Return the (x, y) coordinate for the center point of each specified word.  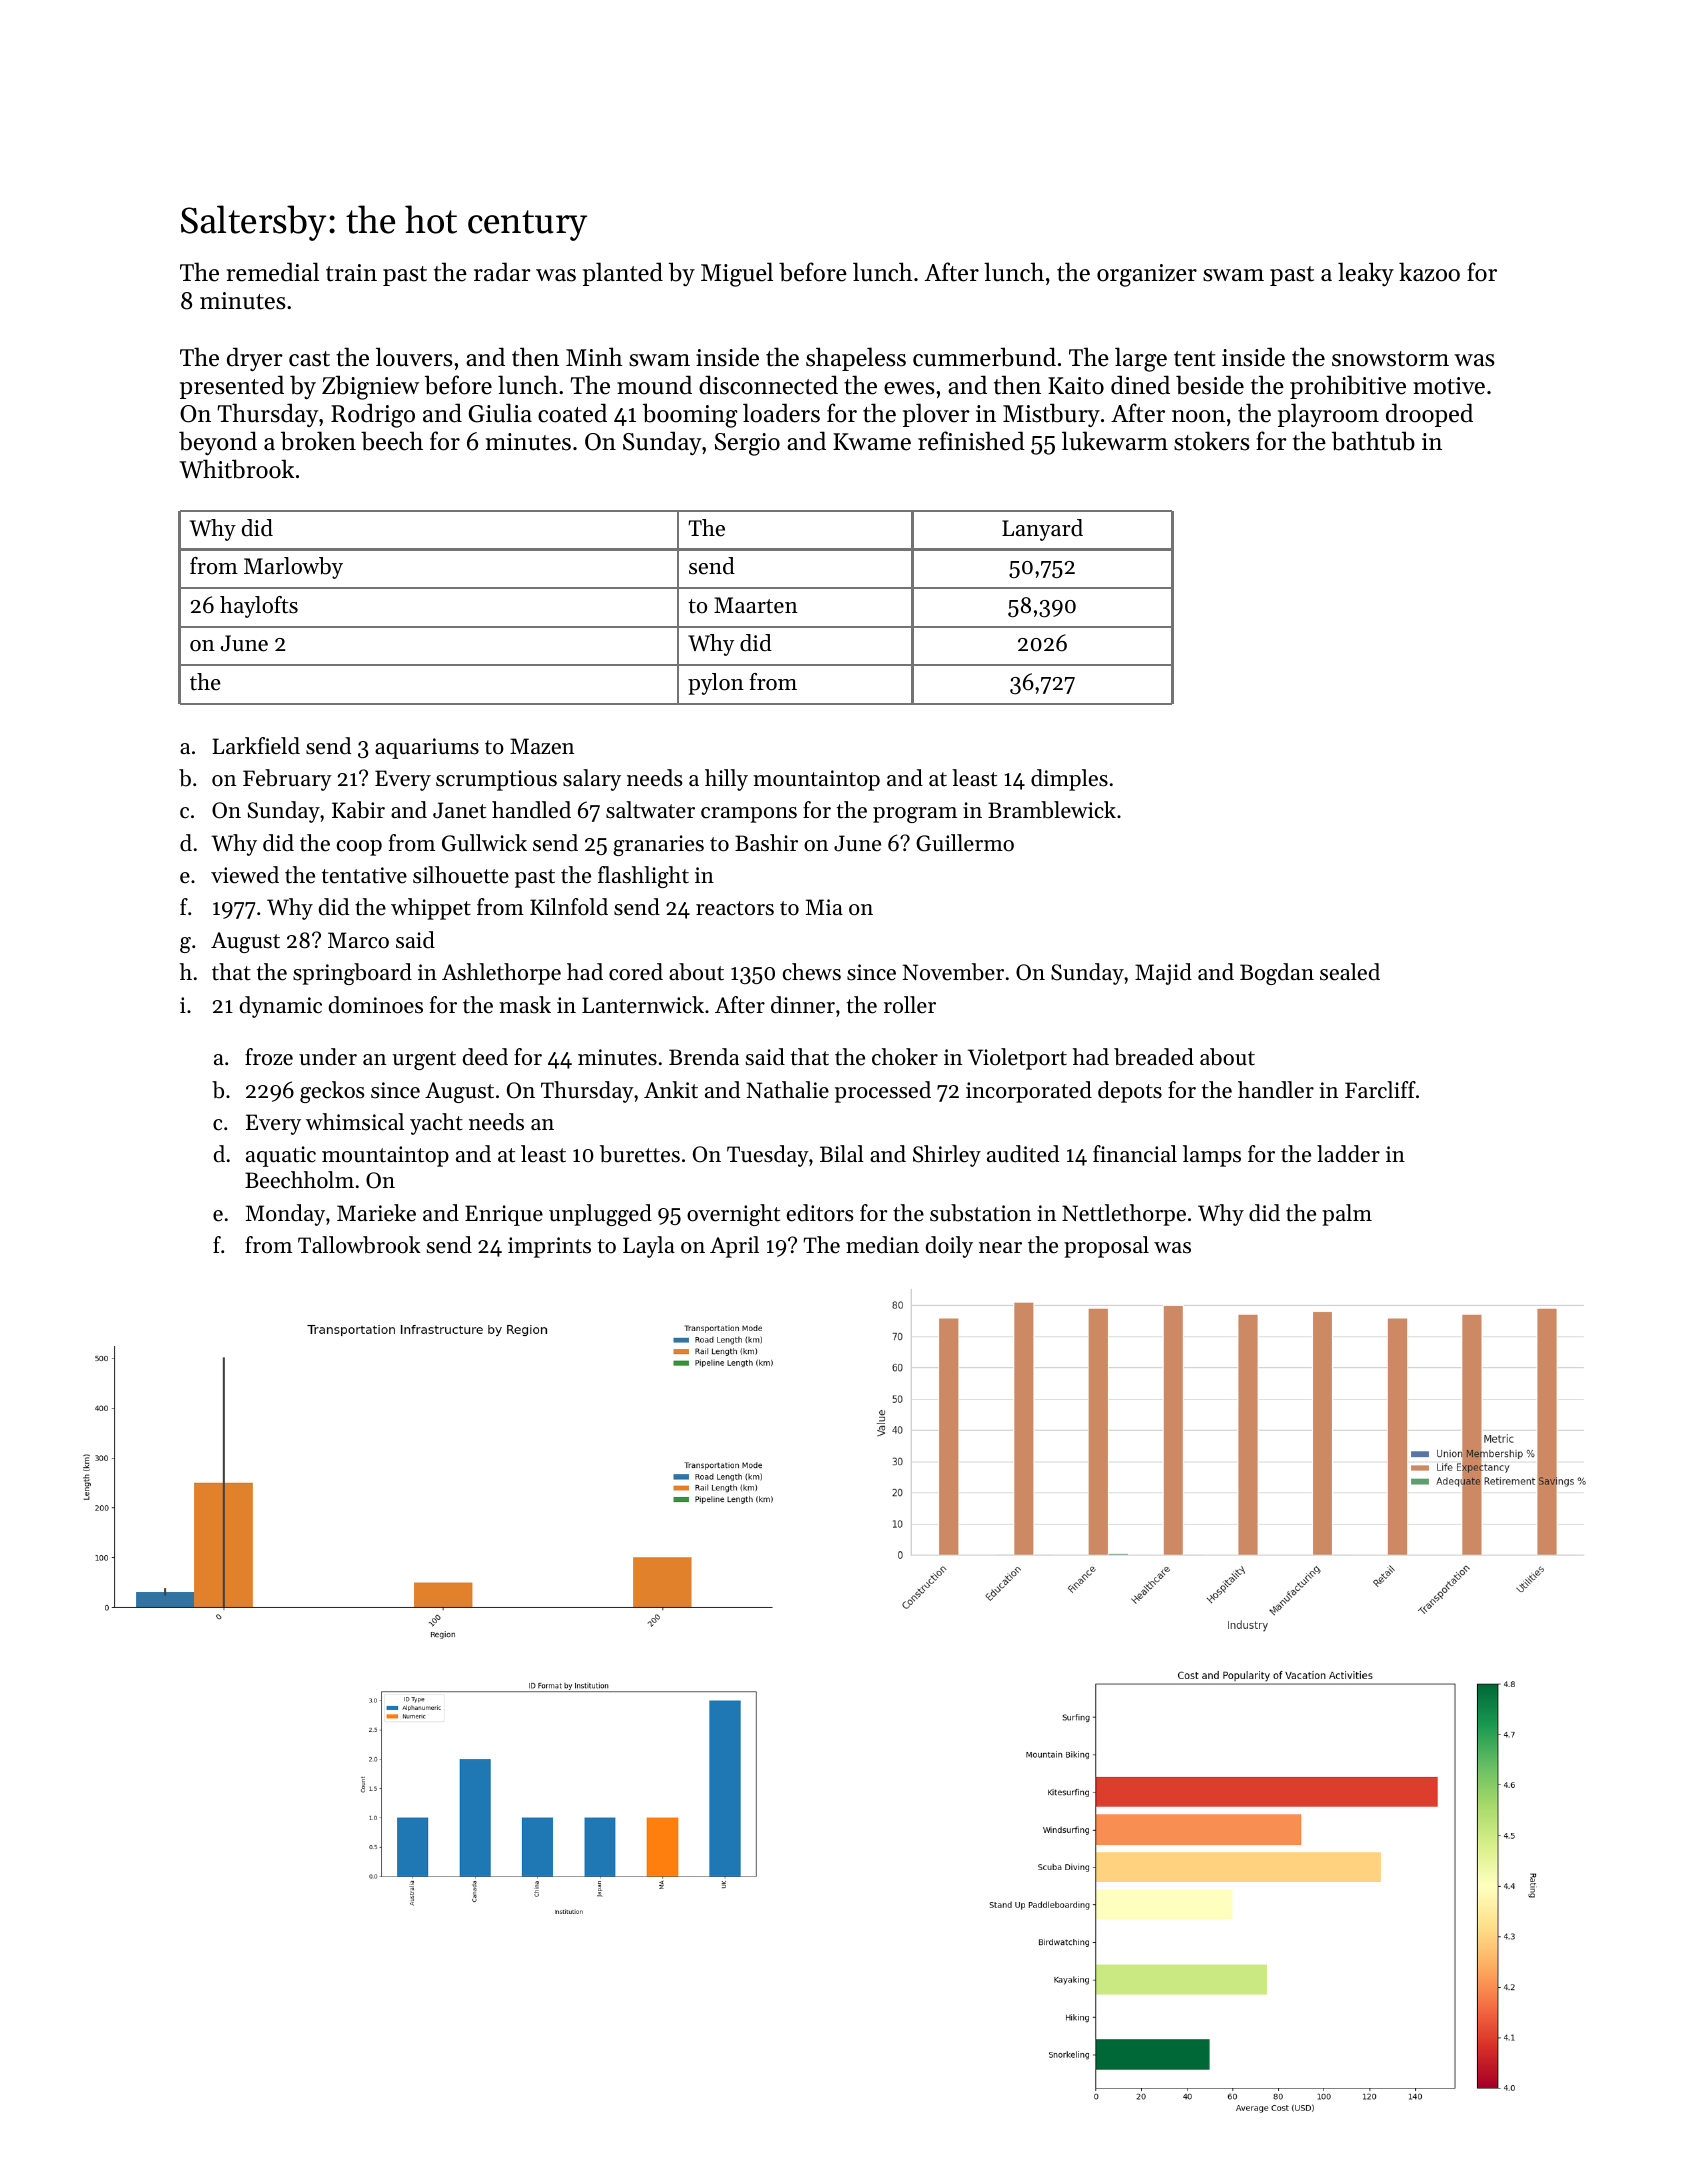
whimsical (355, 1122)
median (882, 1245)
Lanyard (1042, 530)
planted (623, 274)
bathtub (1373, 441)
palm (1347, 1215)
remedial (272, 272)
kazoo (1429, 272)
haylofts (259, 607)
